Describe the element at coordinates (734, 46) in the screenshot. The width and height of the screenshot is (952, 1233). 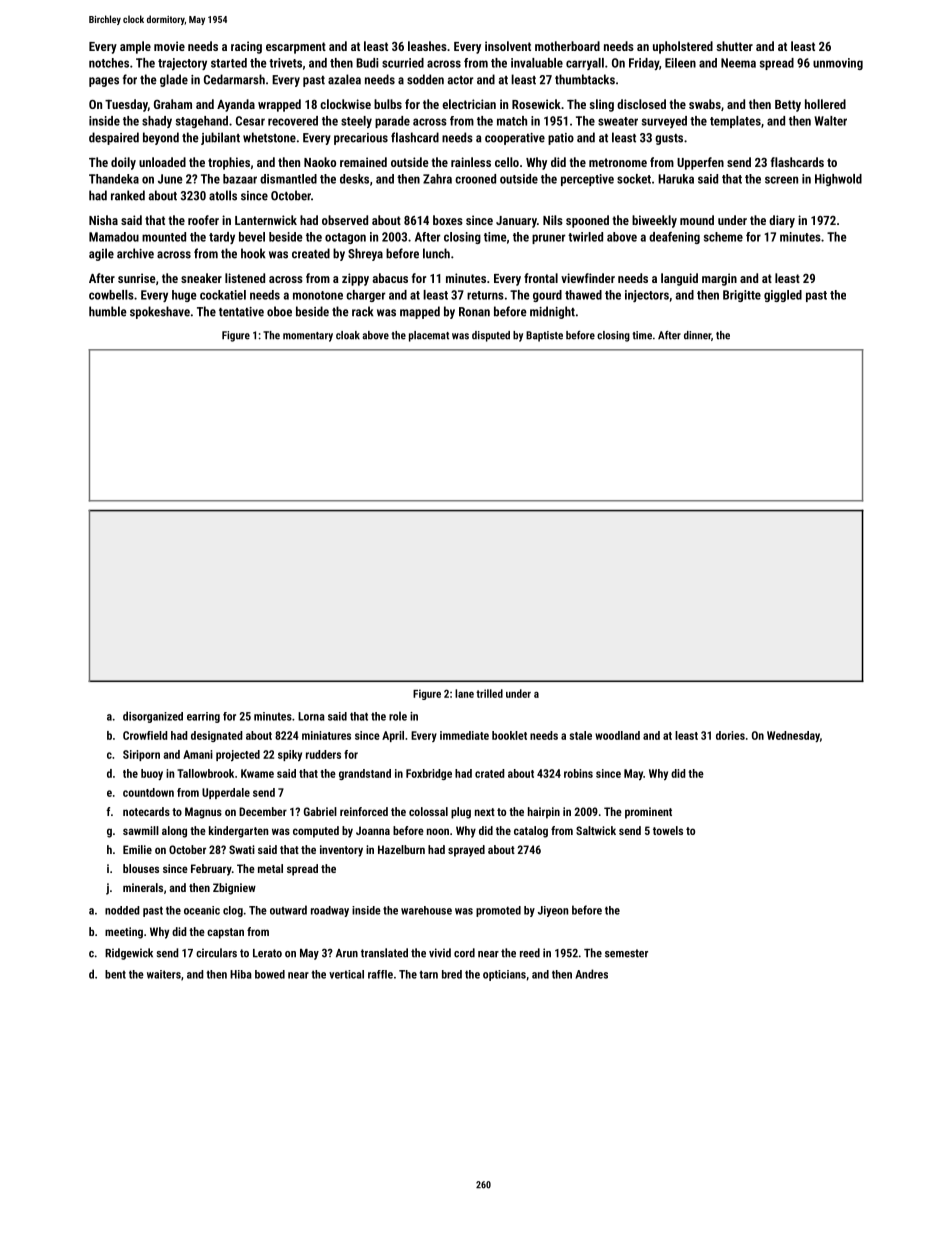
I see `shutter` at that location.
